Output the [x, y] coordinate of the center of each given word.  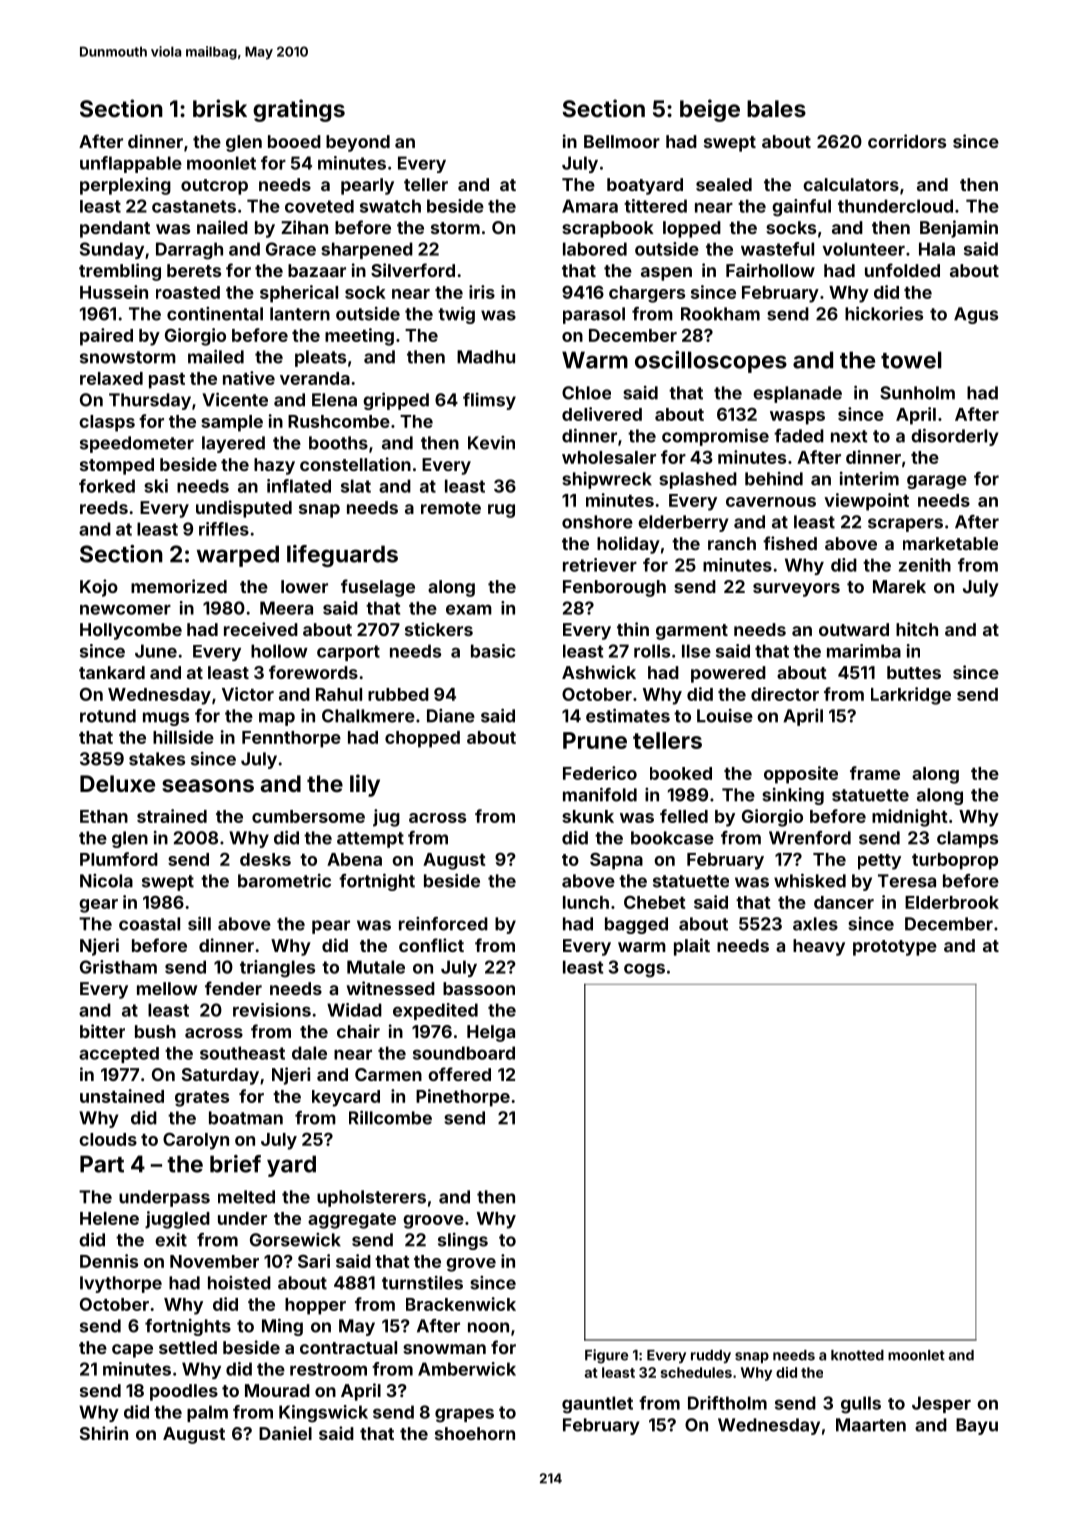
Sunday [112, 250]
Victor [248, 694]
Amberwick [467, 1369]
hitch [917, 629]
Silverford [413, 270]
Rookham [720, 314]
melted [246, 1197]
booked [681, 773]
